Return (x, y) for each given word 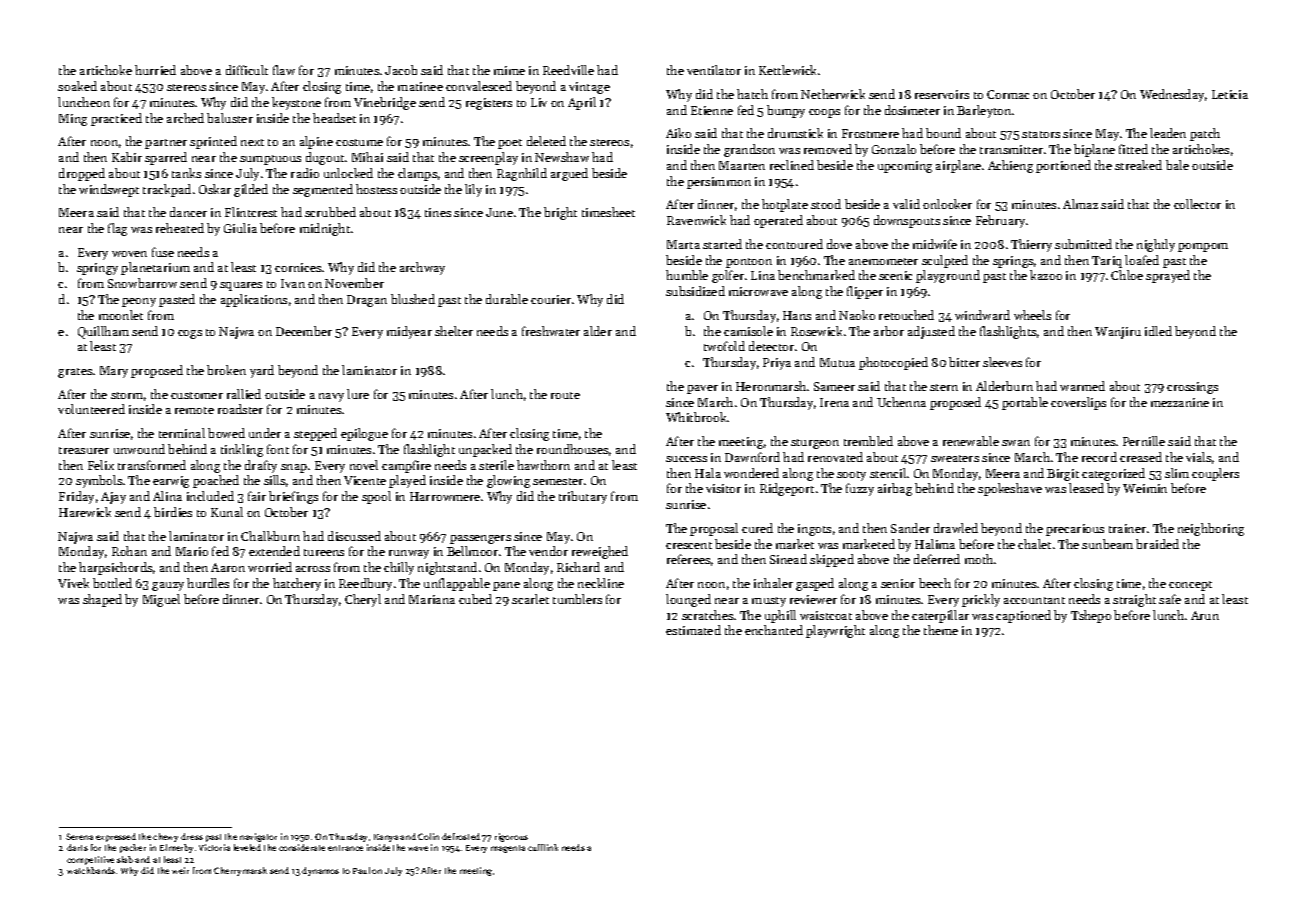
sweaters (955, 458)
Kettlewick (787, 70)
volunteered (91, 409)
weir (180, 870)
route (565, 395)
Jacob (401, 70)
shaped (102, 600)
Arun (1205, 615)
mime (509, 70)
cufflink (543, 847)
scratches (707, 615)
